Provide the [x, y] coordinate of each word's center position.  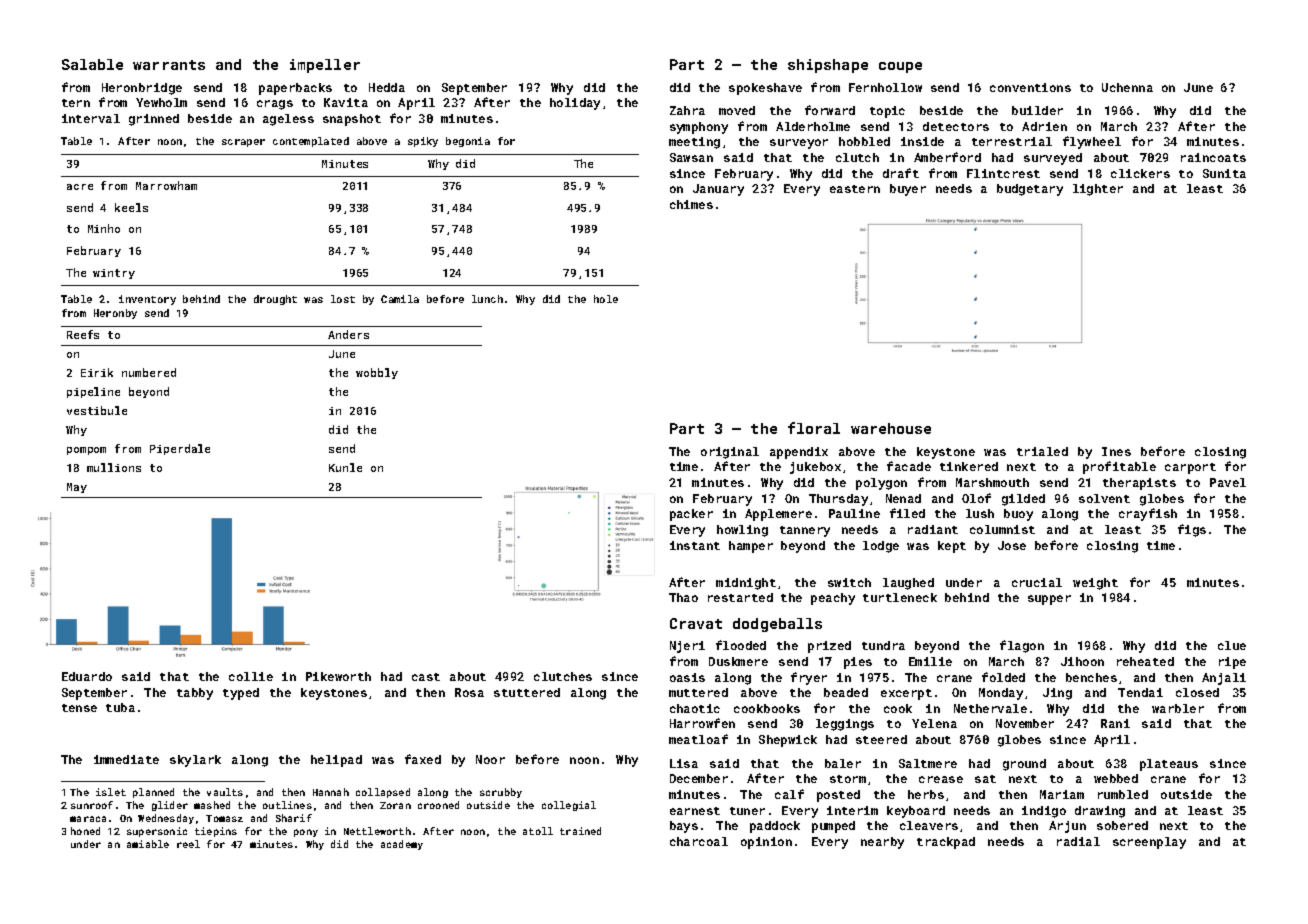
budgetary [1030, 190]
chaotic [695, 708]
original [730, 453]
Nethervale [990, 708]
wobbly [377, 373]
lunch [487, 299]
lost [343, 299]
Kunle [345, 467]
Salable [92, 64]
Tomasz [224, 818]
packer [691, 515]
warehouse [891, 428]
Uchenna [1127, 87]
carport [1190, 468]
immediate [126, 759]
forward [830, 110]
